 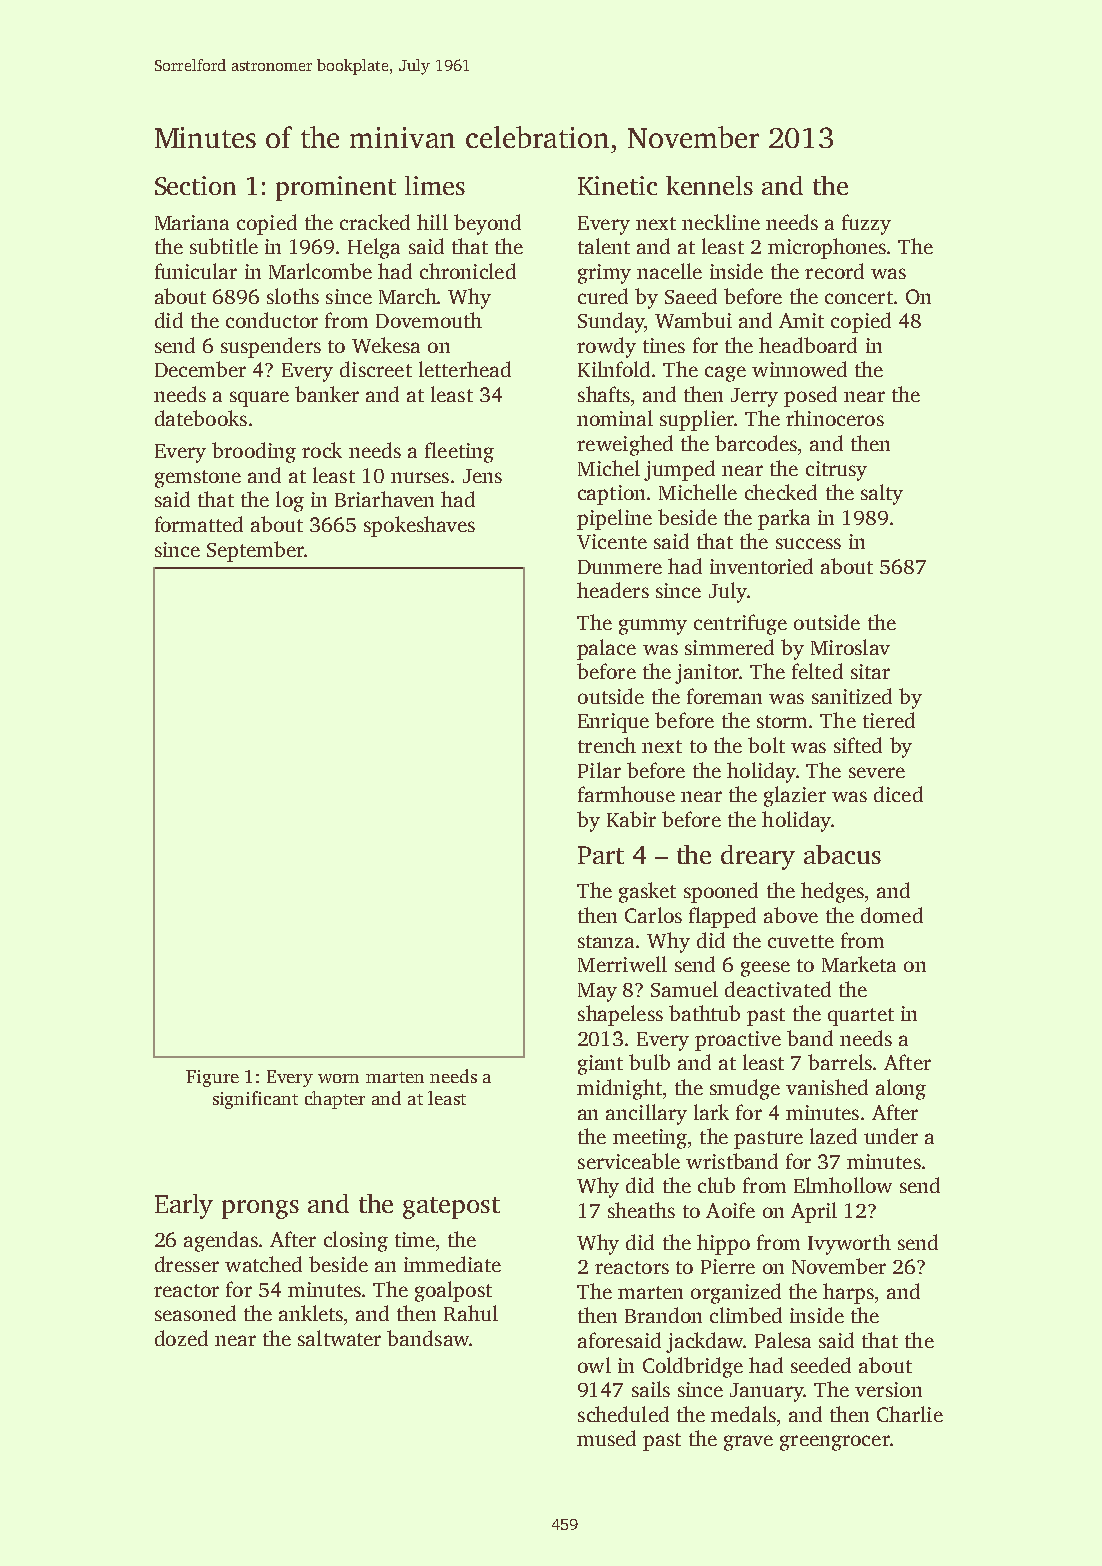 What do you see at coordinates (866, 224) in the image?
I see `fuzzy` at bounding box center [866, 224].
